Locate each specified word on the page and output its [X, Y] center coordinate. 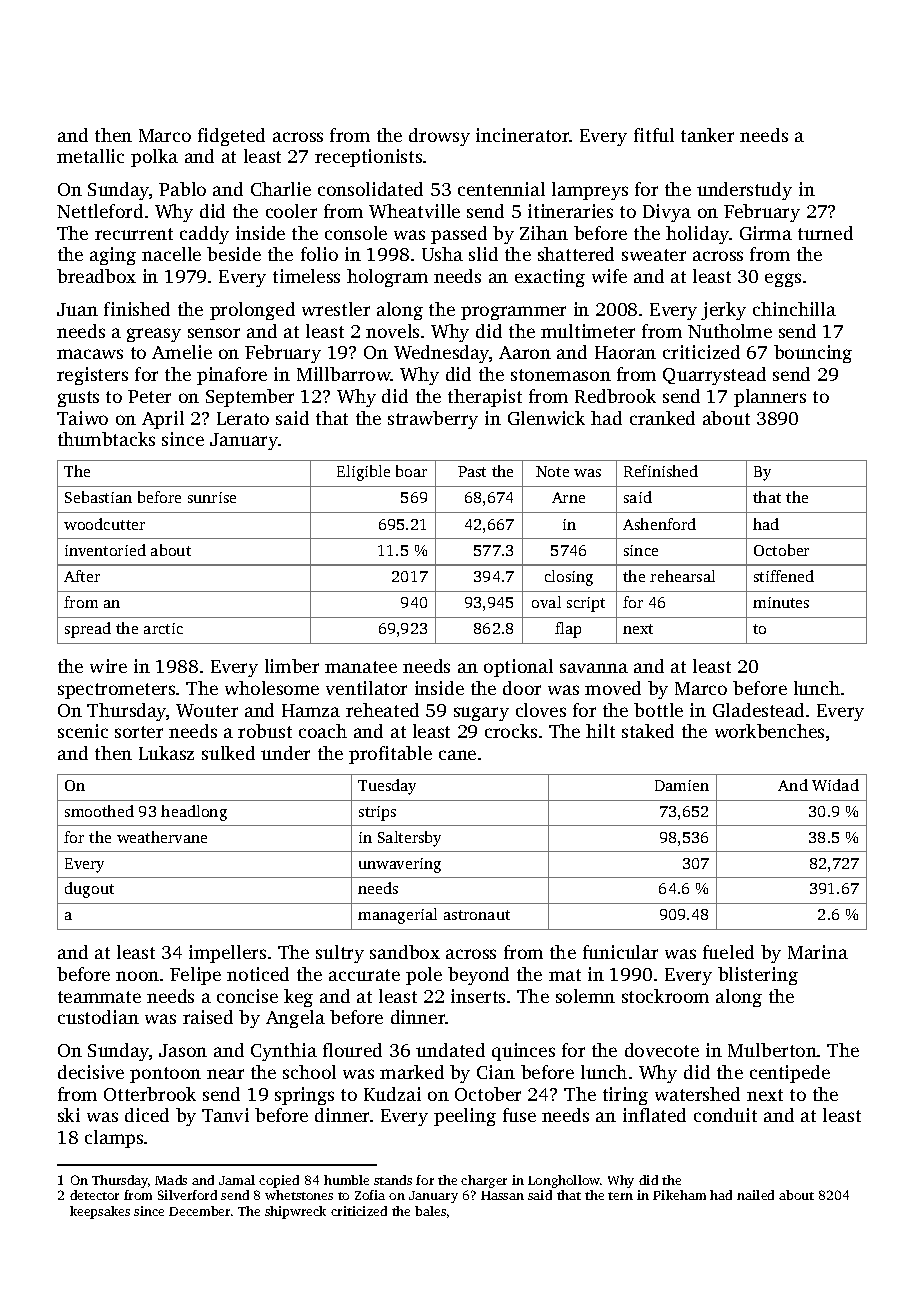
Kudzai [392, 1094]
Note [552, 471]
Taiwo [82, 418]
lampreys [590, 191]
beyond [478, 976]
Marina [818, 952]
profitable [390, 755]
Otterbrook [150, 1094]
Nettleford [100, 211]
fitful [654, 135]
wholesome [272, 688]
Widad [835, 785]
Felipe [195, 976]
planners [770, 398]
